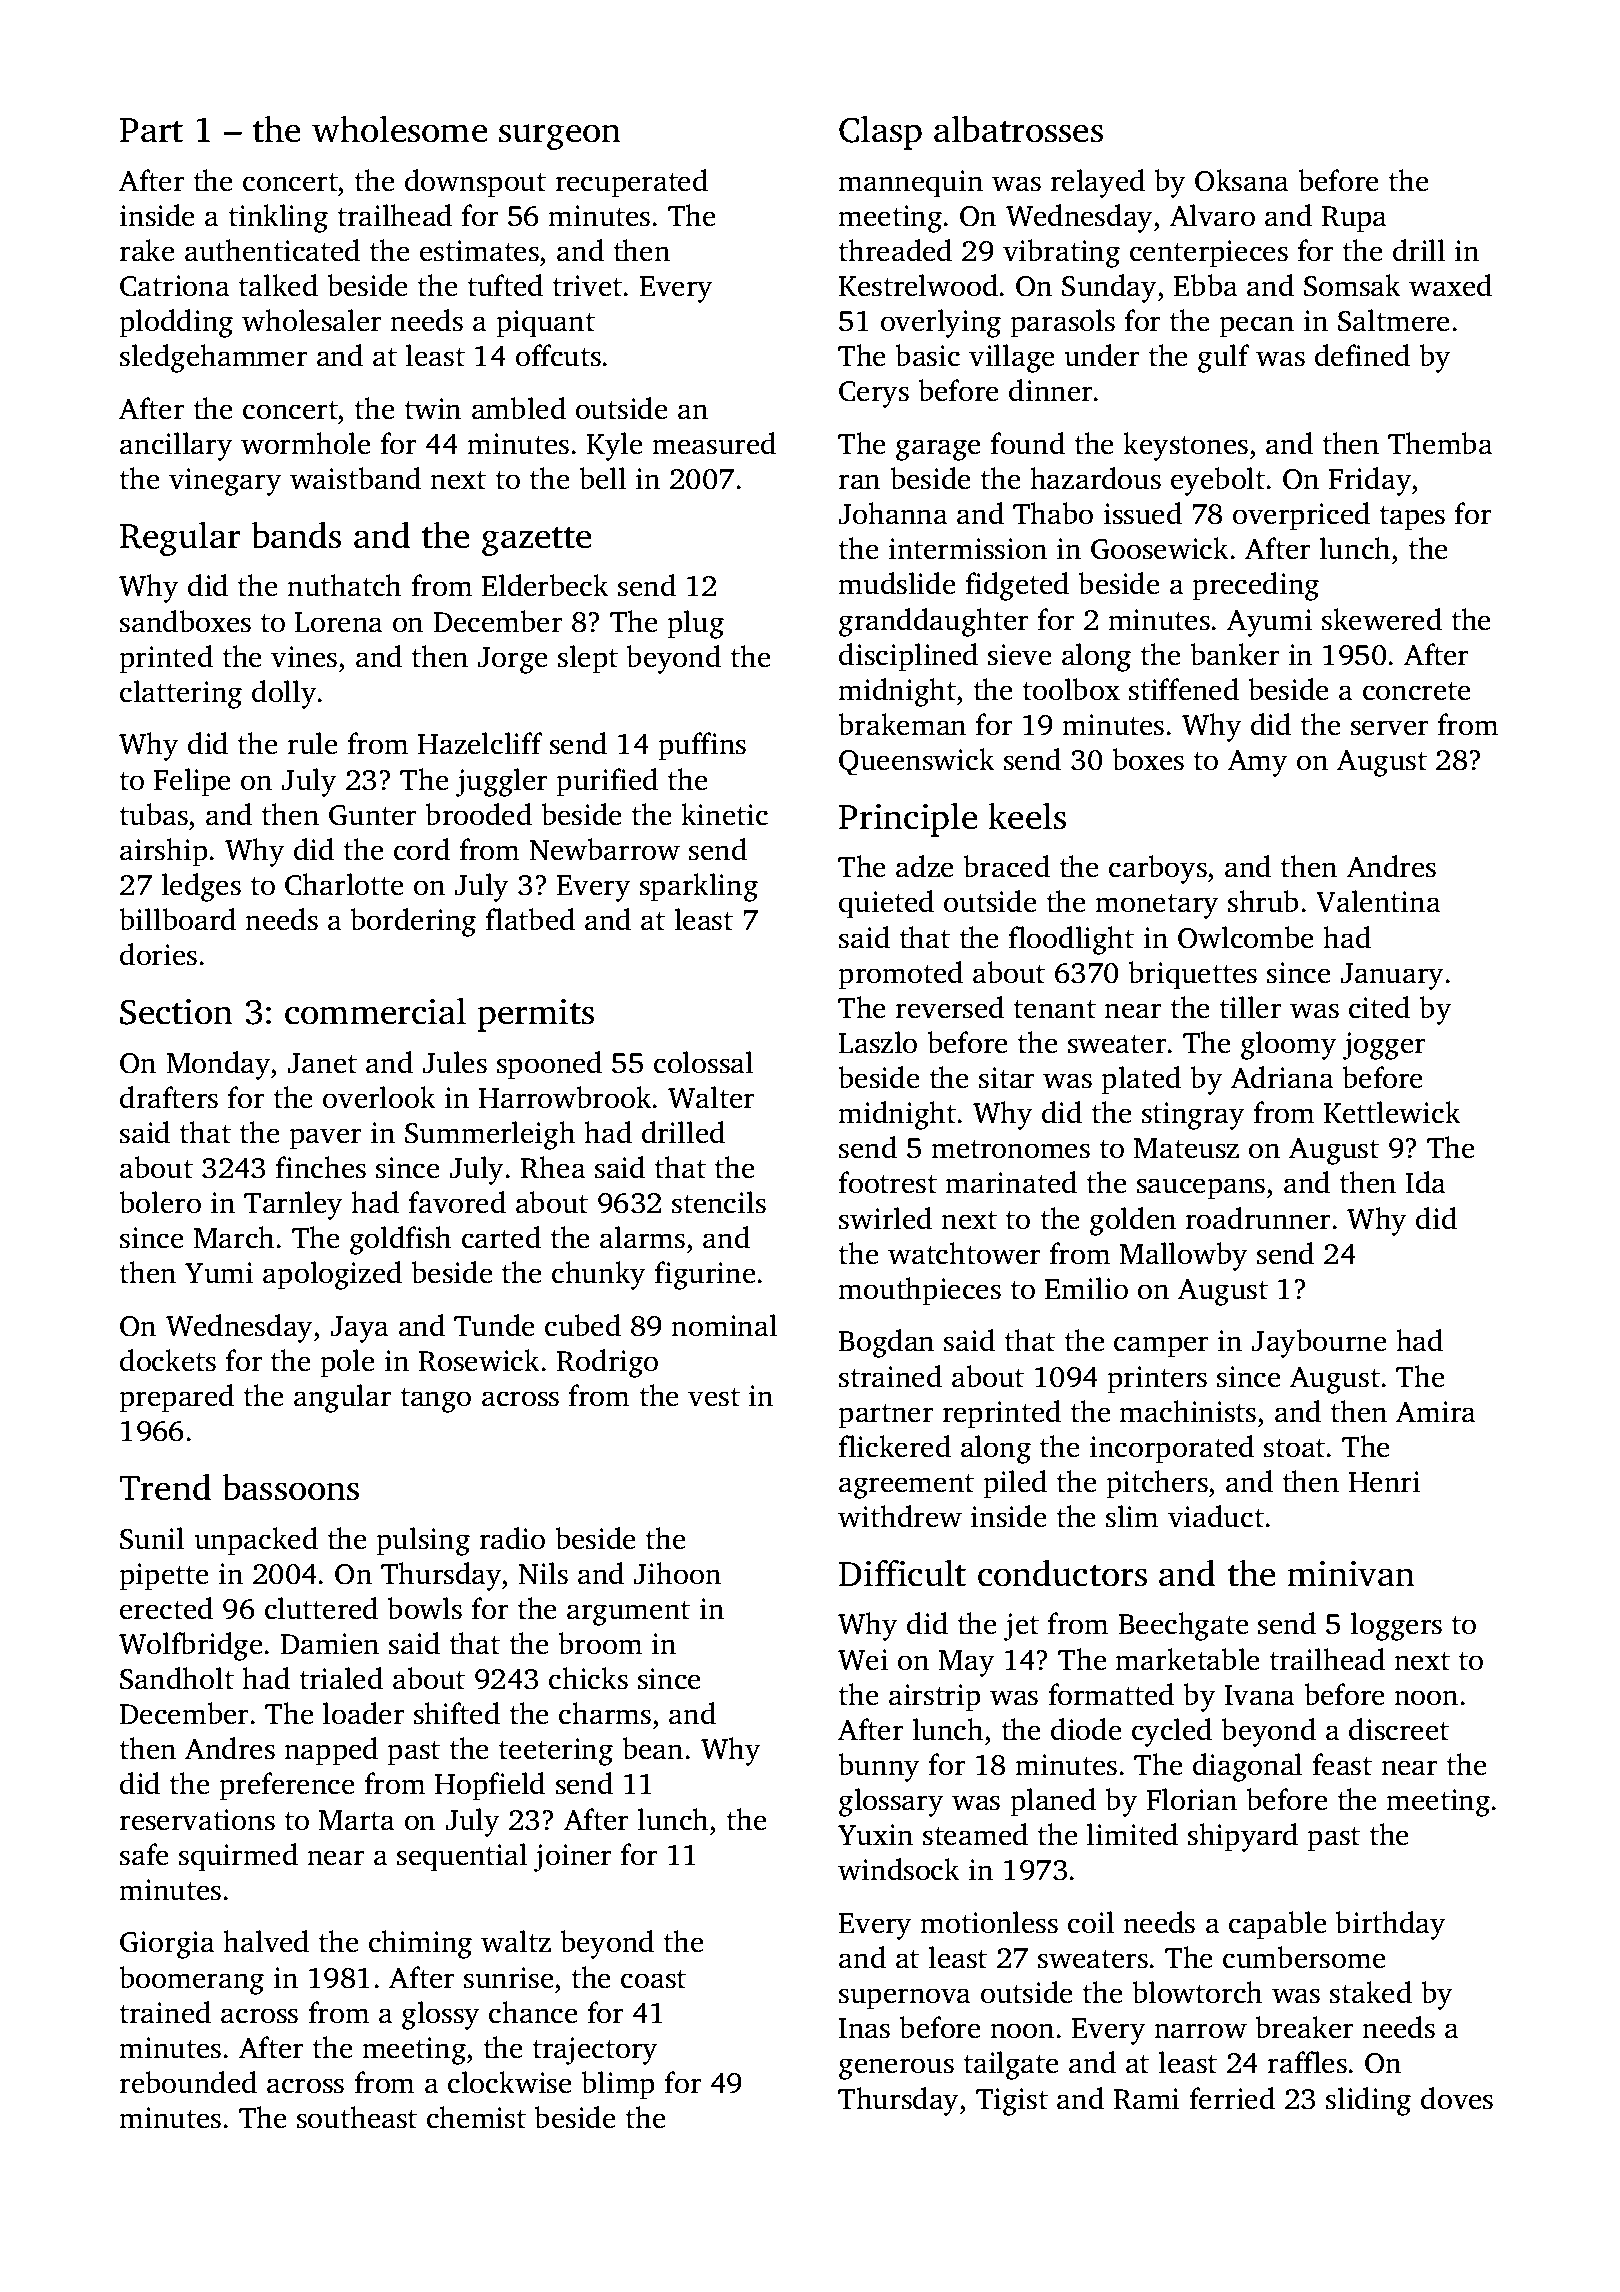 This screenshot has height=2292, width=1620. I want to click on intermission, so click(968, 549).
